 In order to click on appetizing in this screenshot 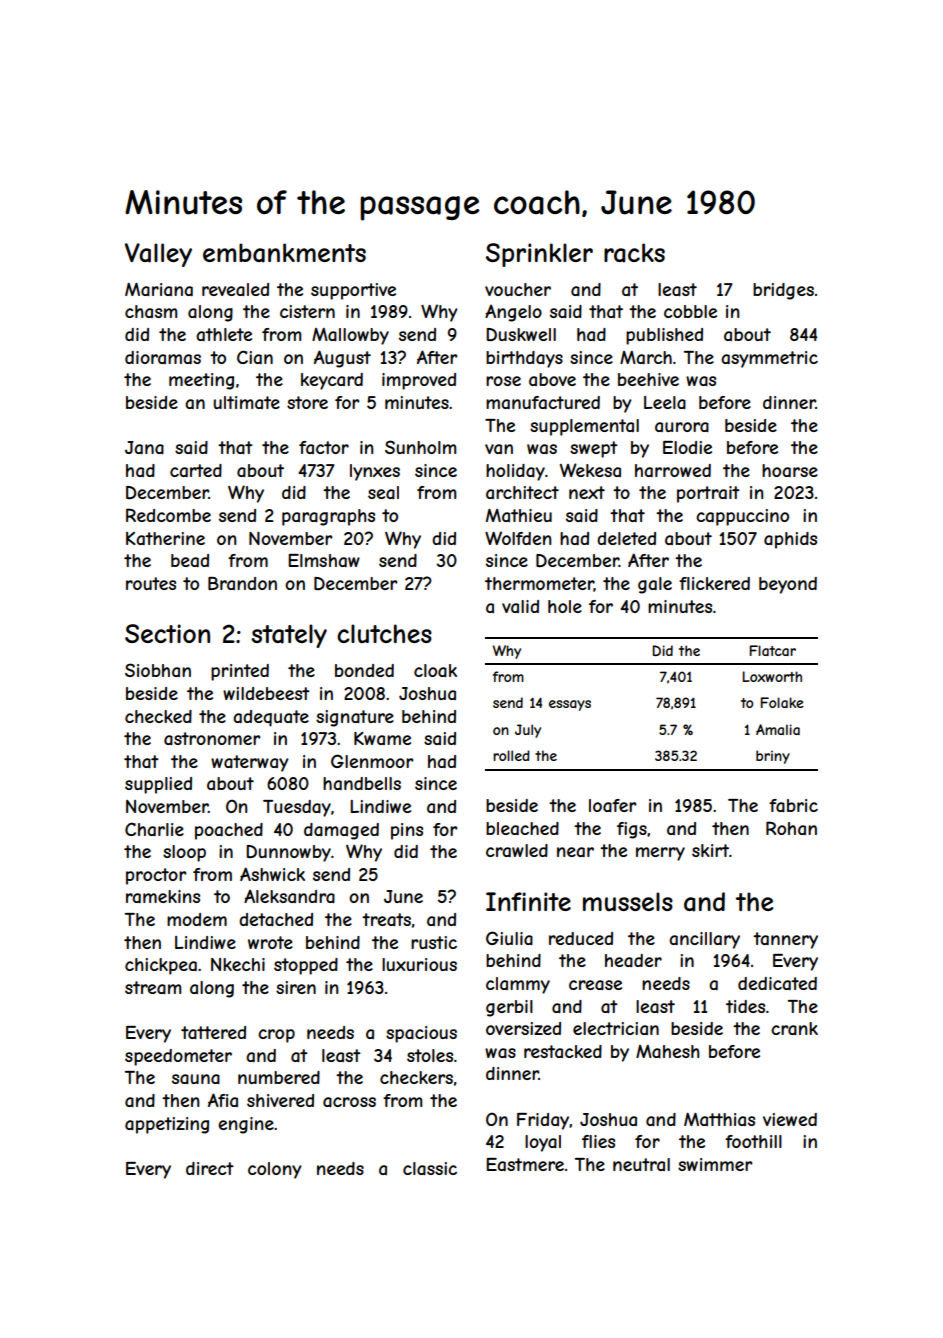, I will do `click(167, 1125)`.
